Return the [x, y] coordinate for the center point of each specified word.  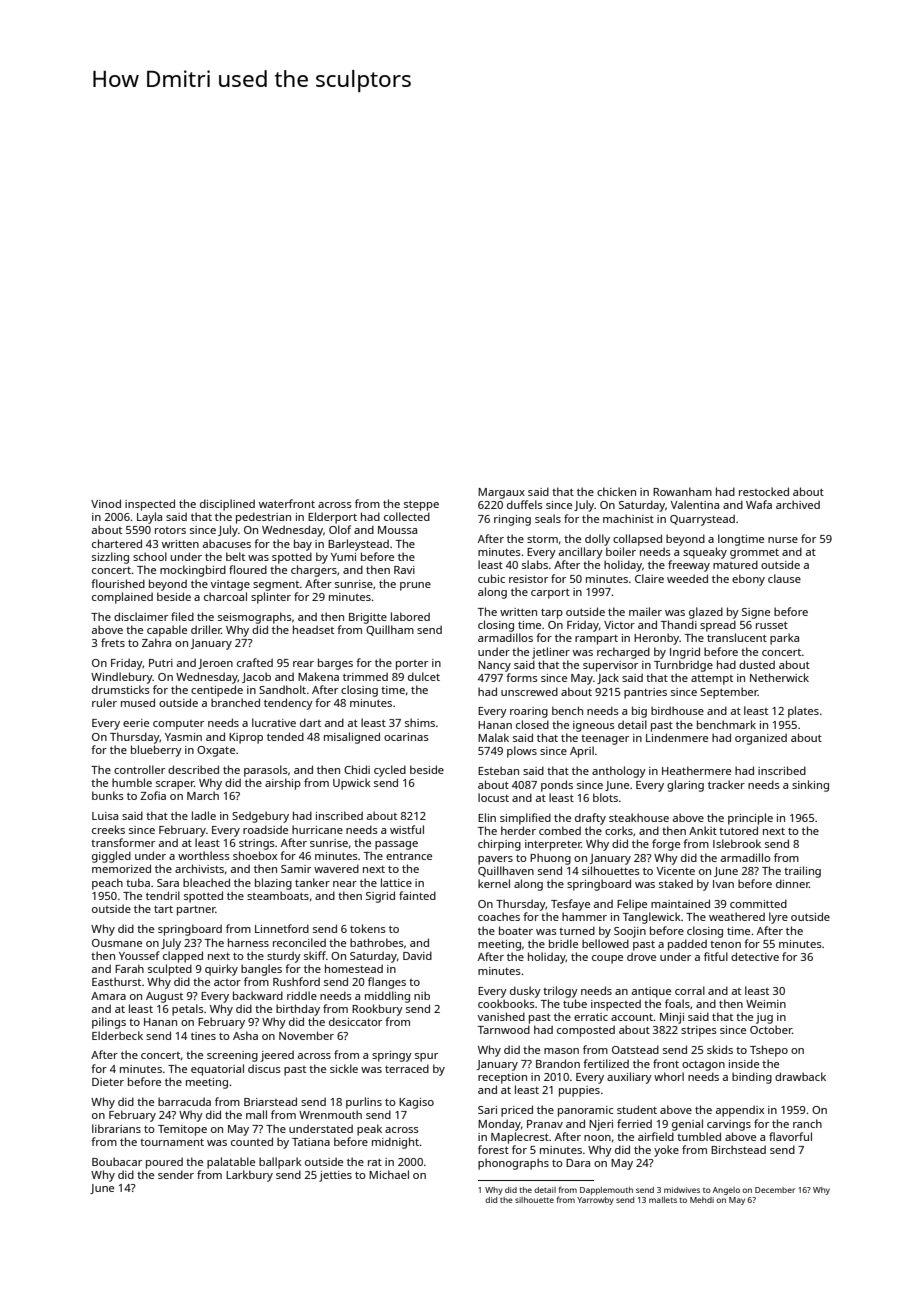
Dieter [108, 1082]
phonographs [513, 1164]
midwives [682, 1190]
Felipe [632, 905]
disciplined [227, 505]
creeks [108, 829]
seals [548, 518]
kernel [494, 883]
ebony [748, 580]
